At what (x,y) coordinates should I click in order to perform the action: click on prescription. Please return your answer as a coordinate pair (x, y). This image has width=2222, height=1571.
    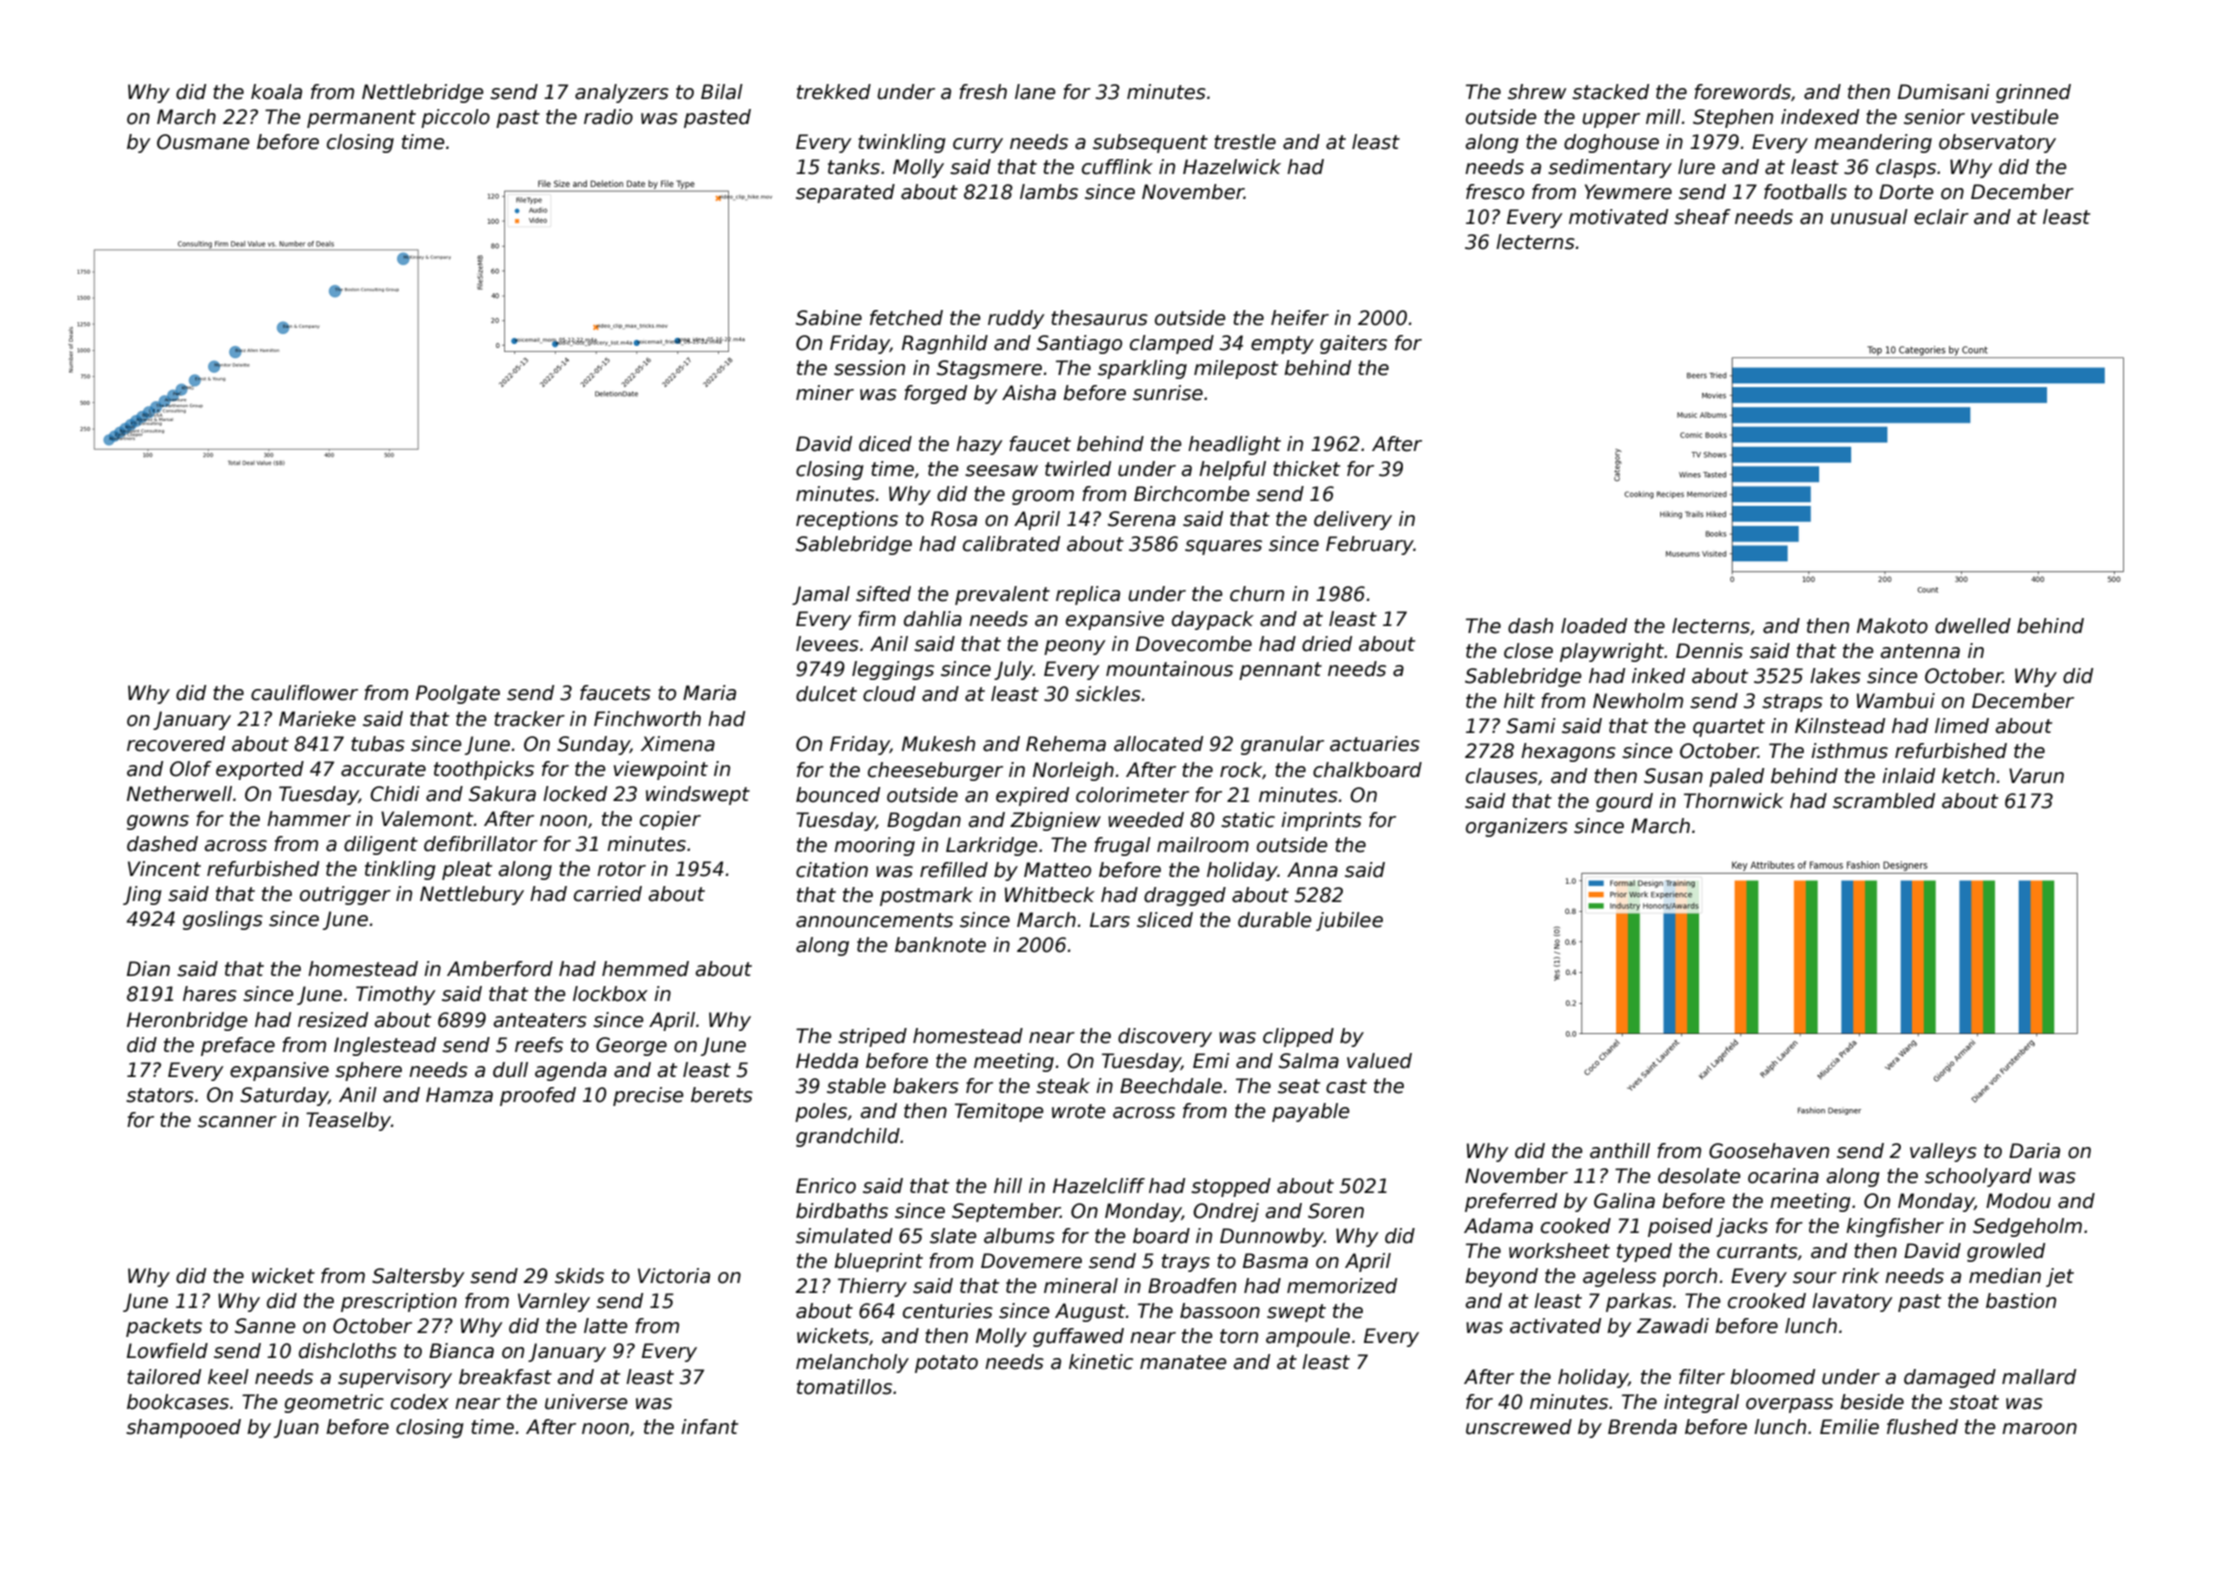
    Looking at the image, I should click on (399, 1302).
